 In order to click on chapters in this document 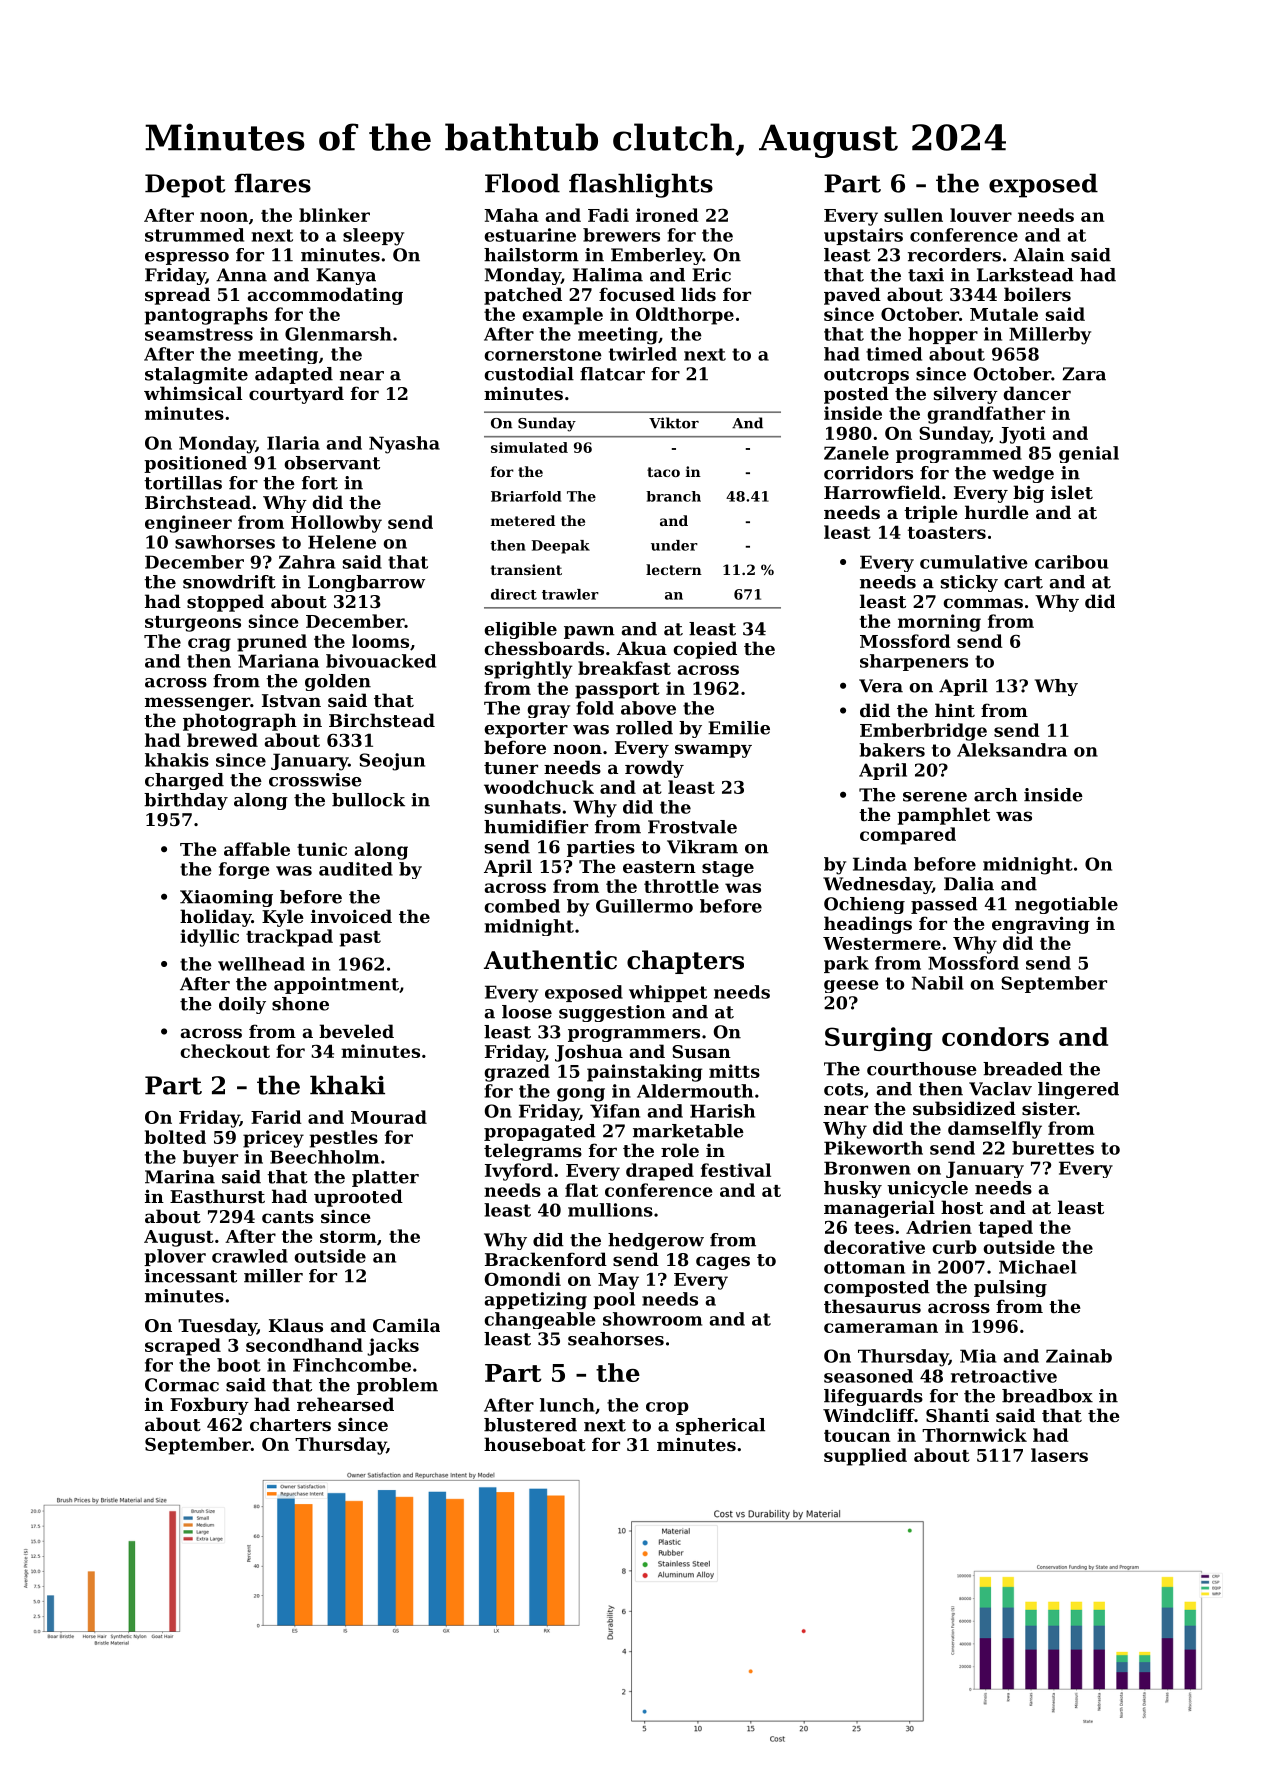, I will do `click(685, 962)`.
